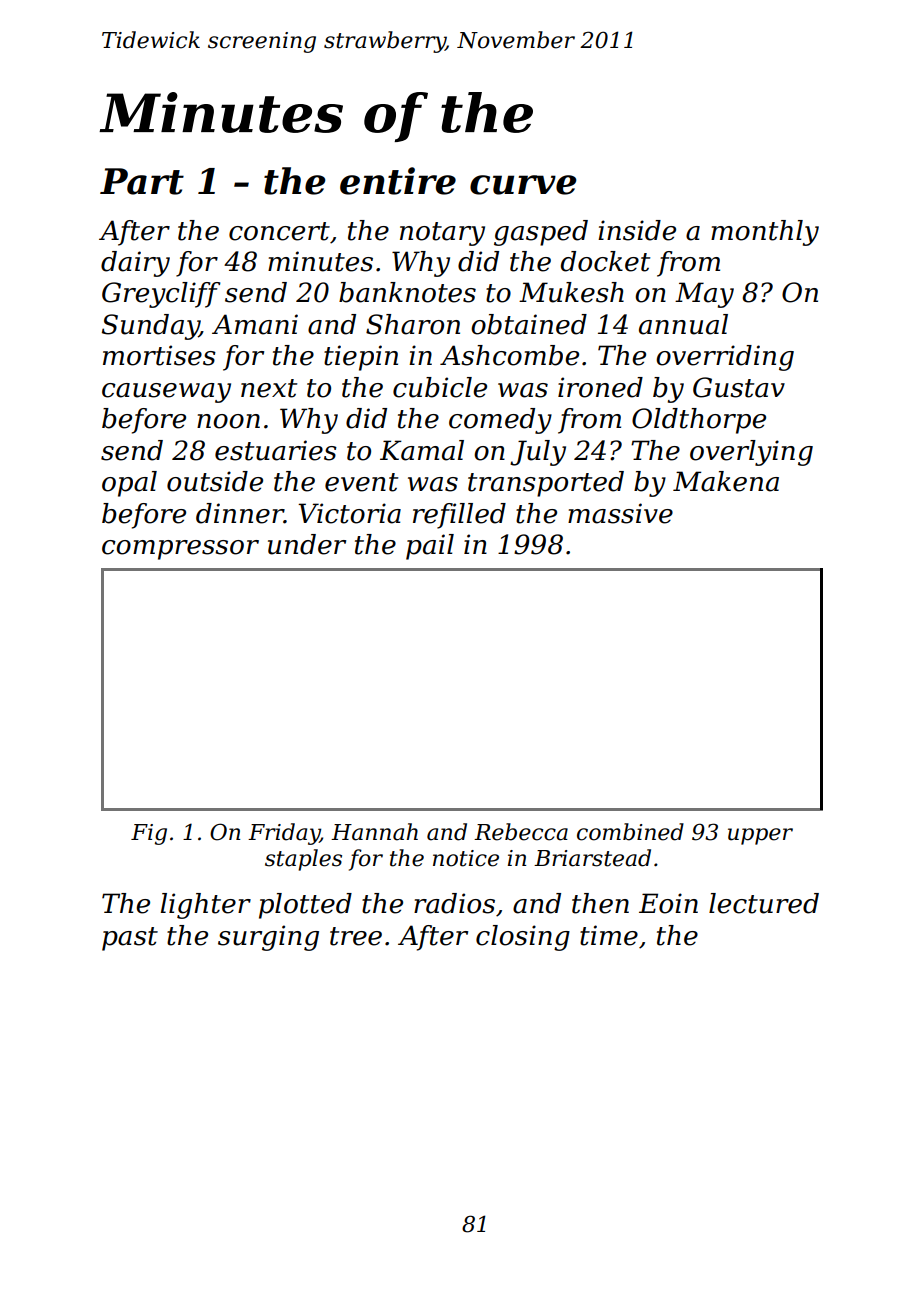  Describe the element at coordinates (751, 453) in the screenshot. I see `overlying` at that location.
